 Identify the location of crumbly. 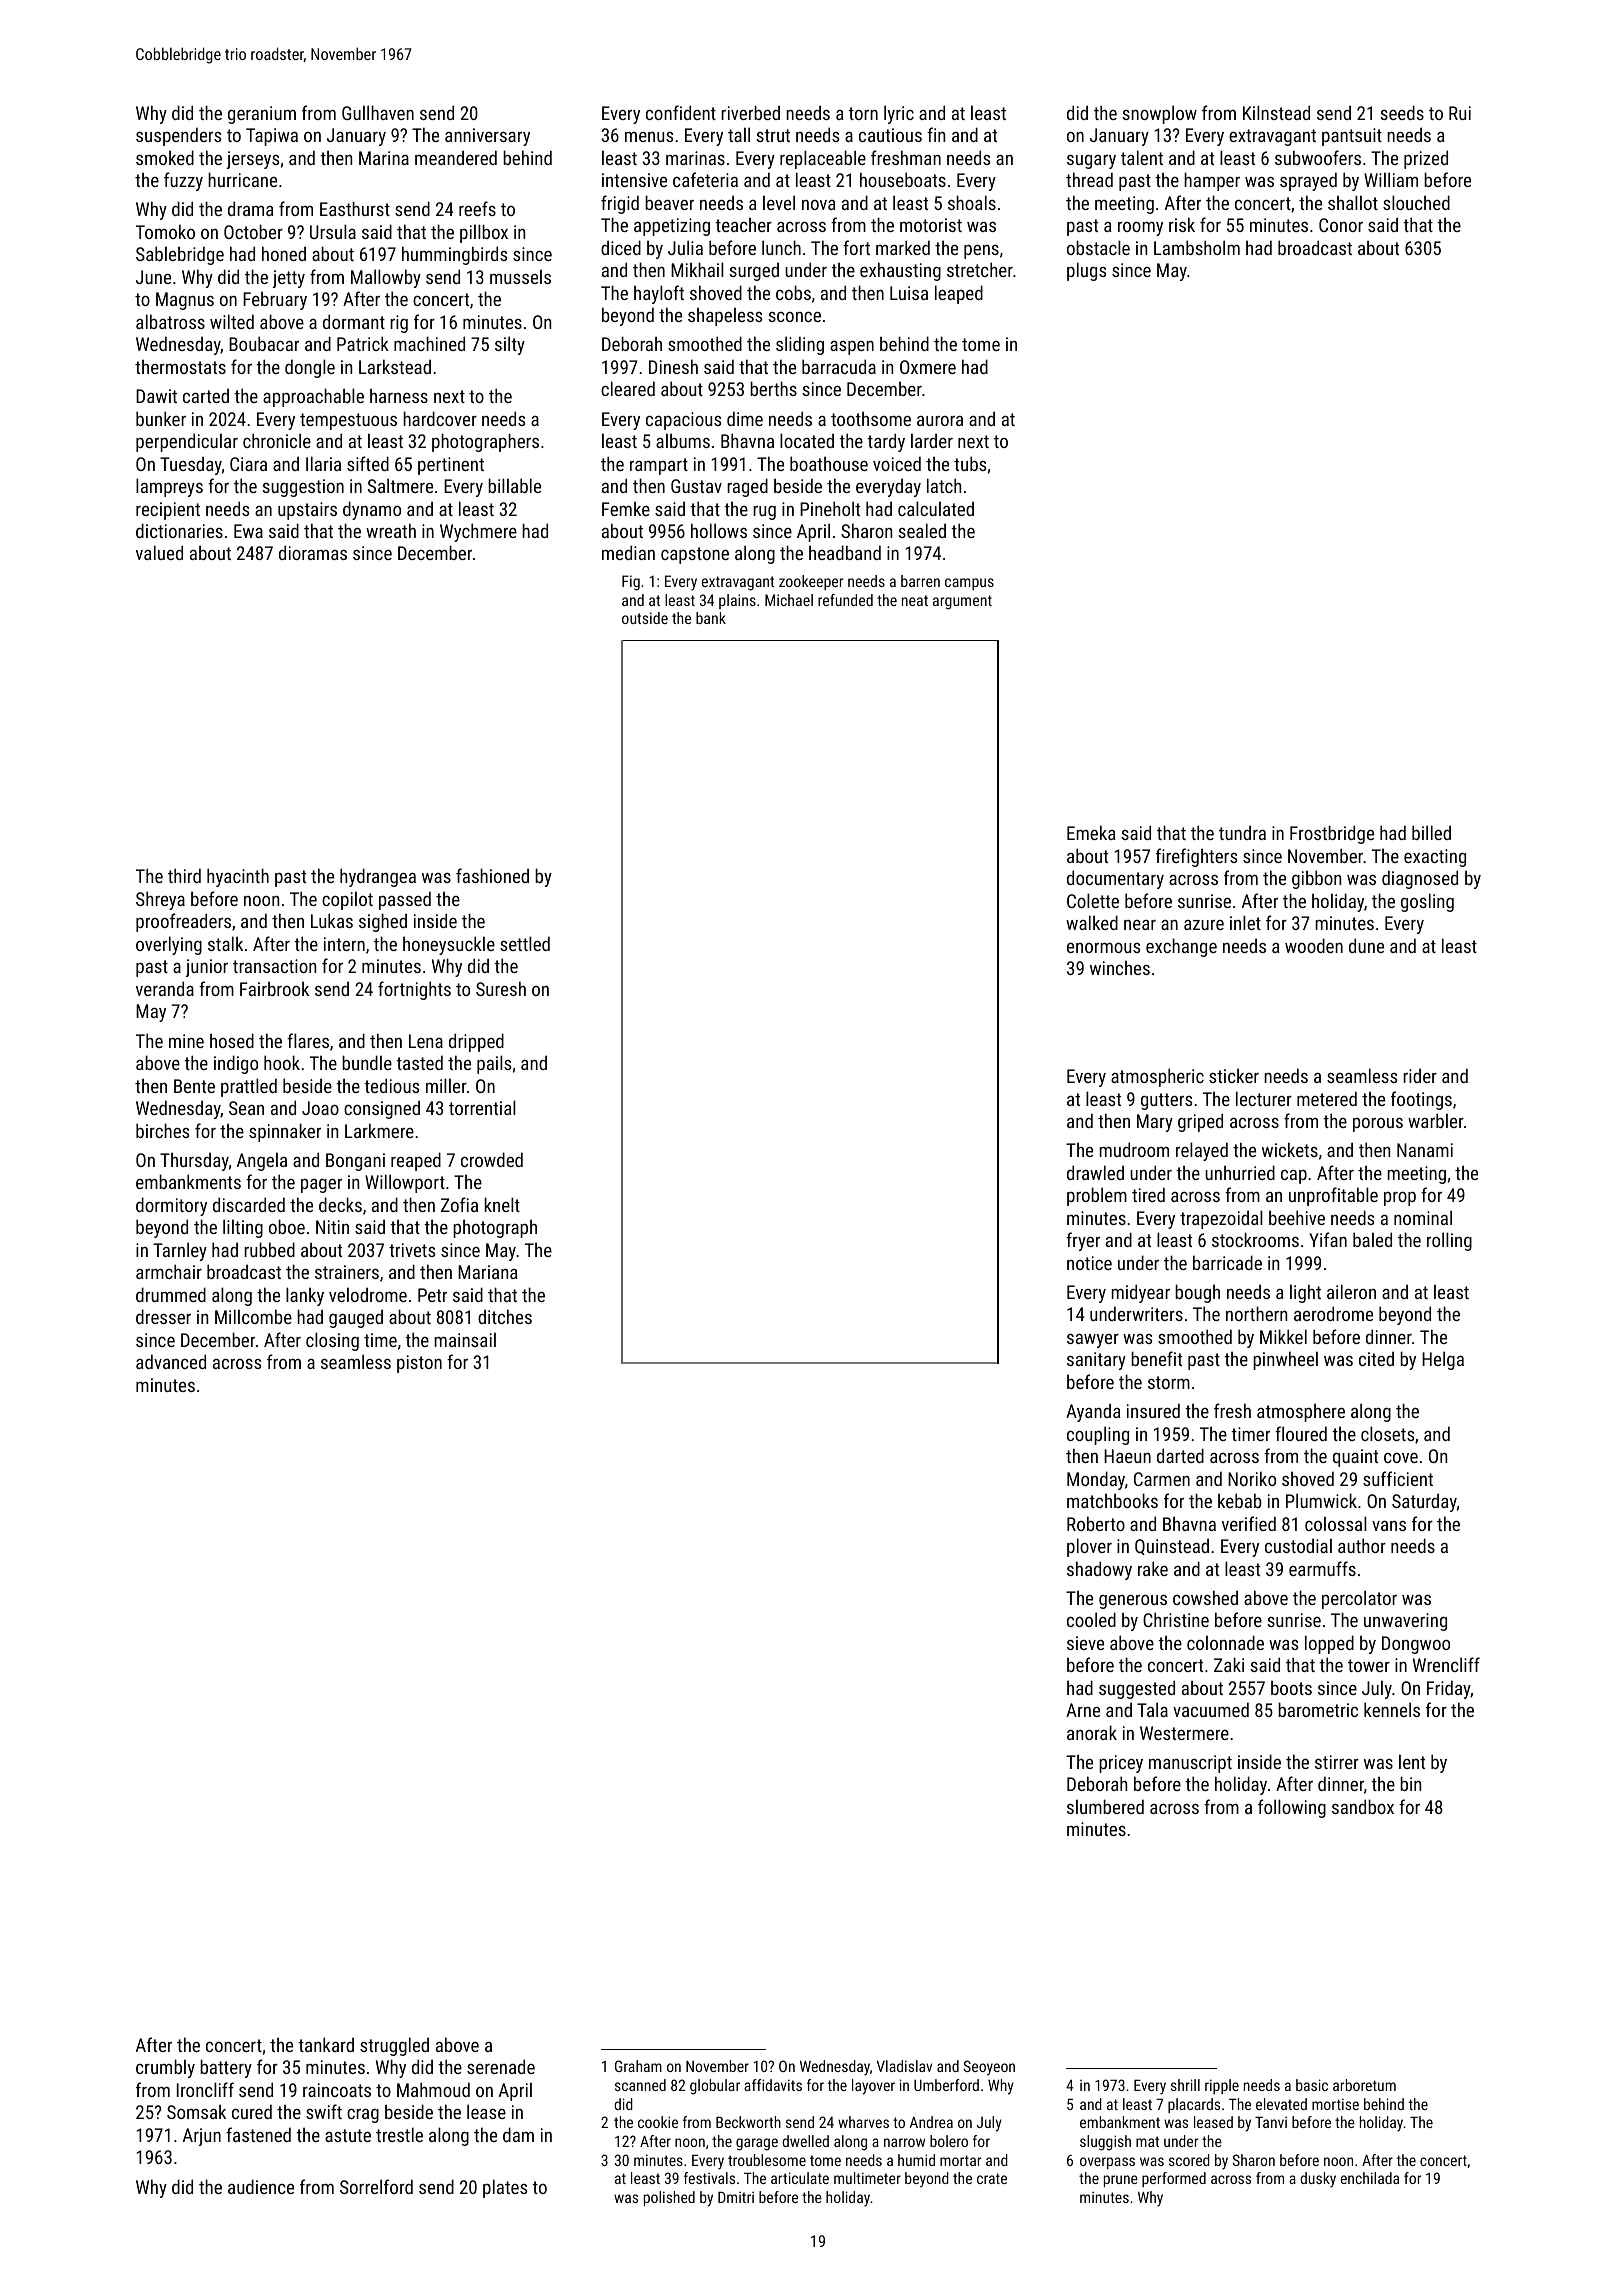
(165, 2068).
